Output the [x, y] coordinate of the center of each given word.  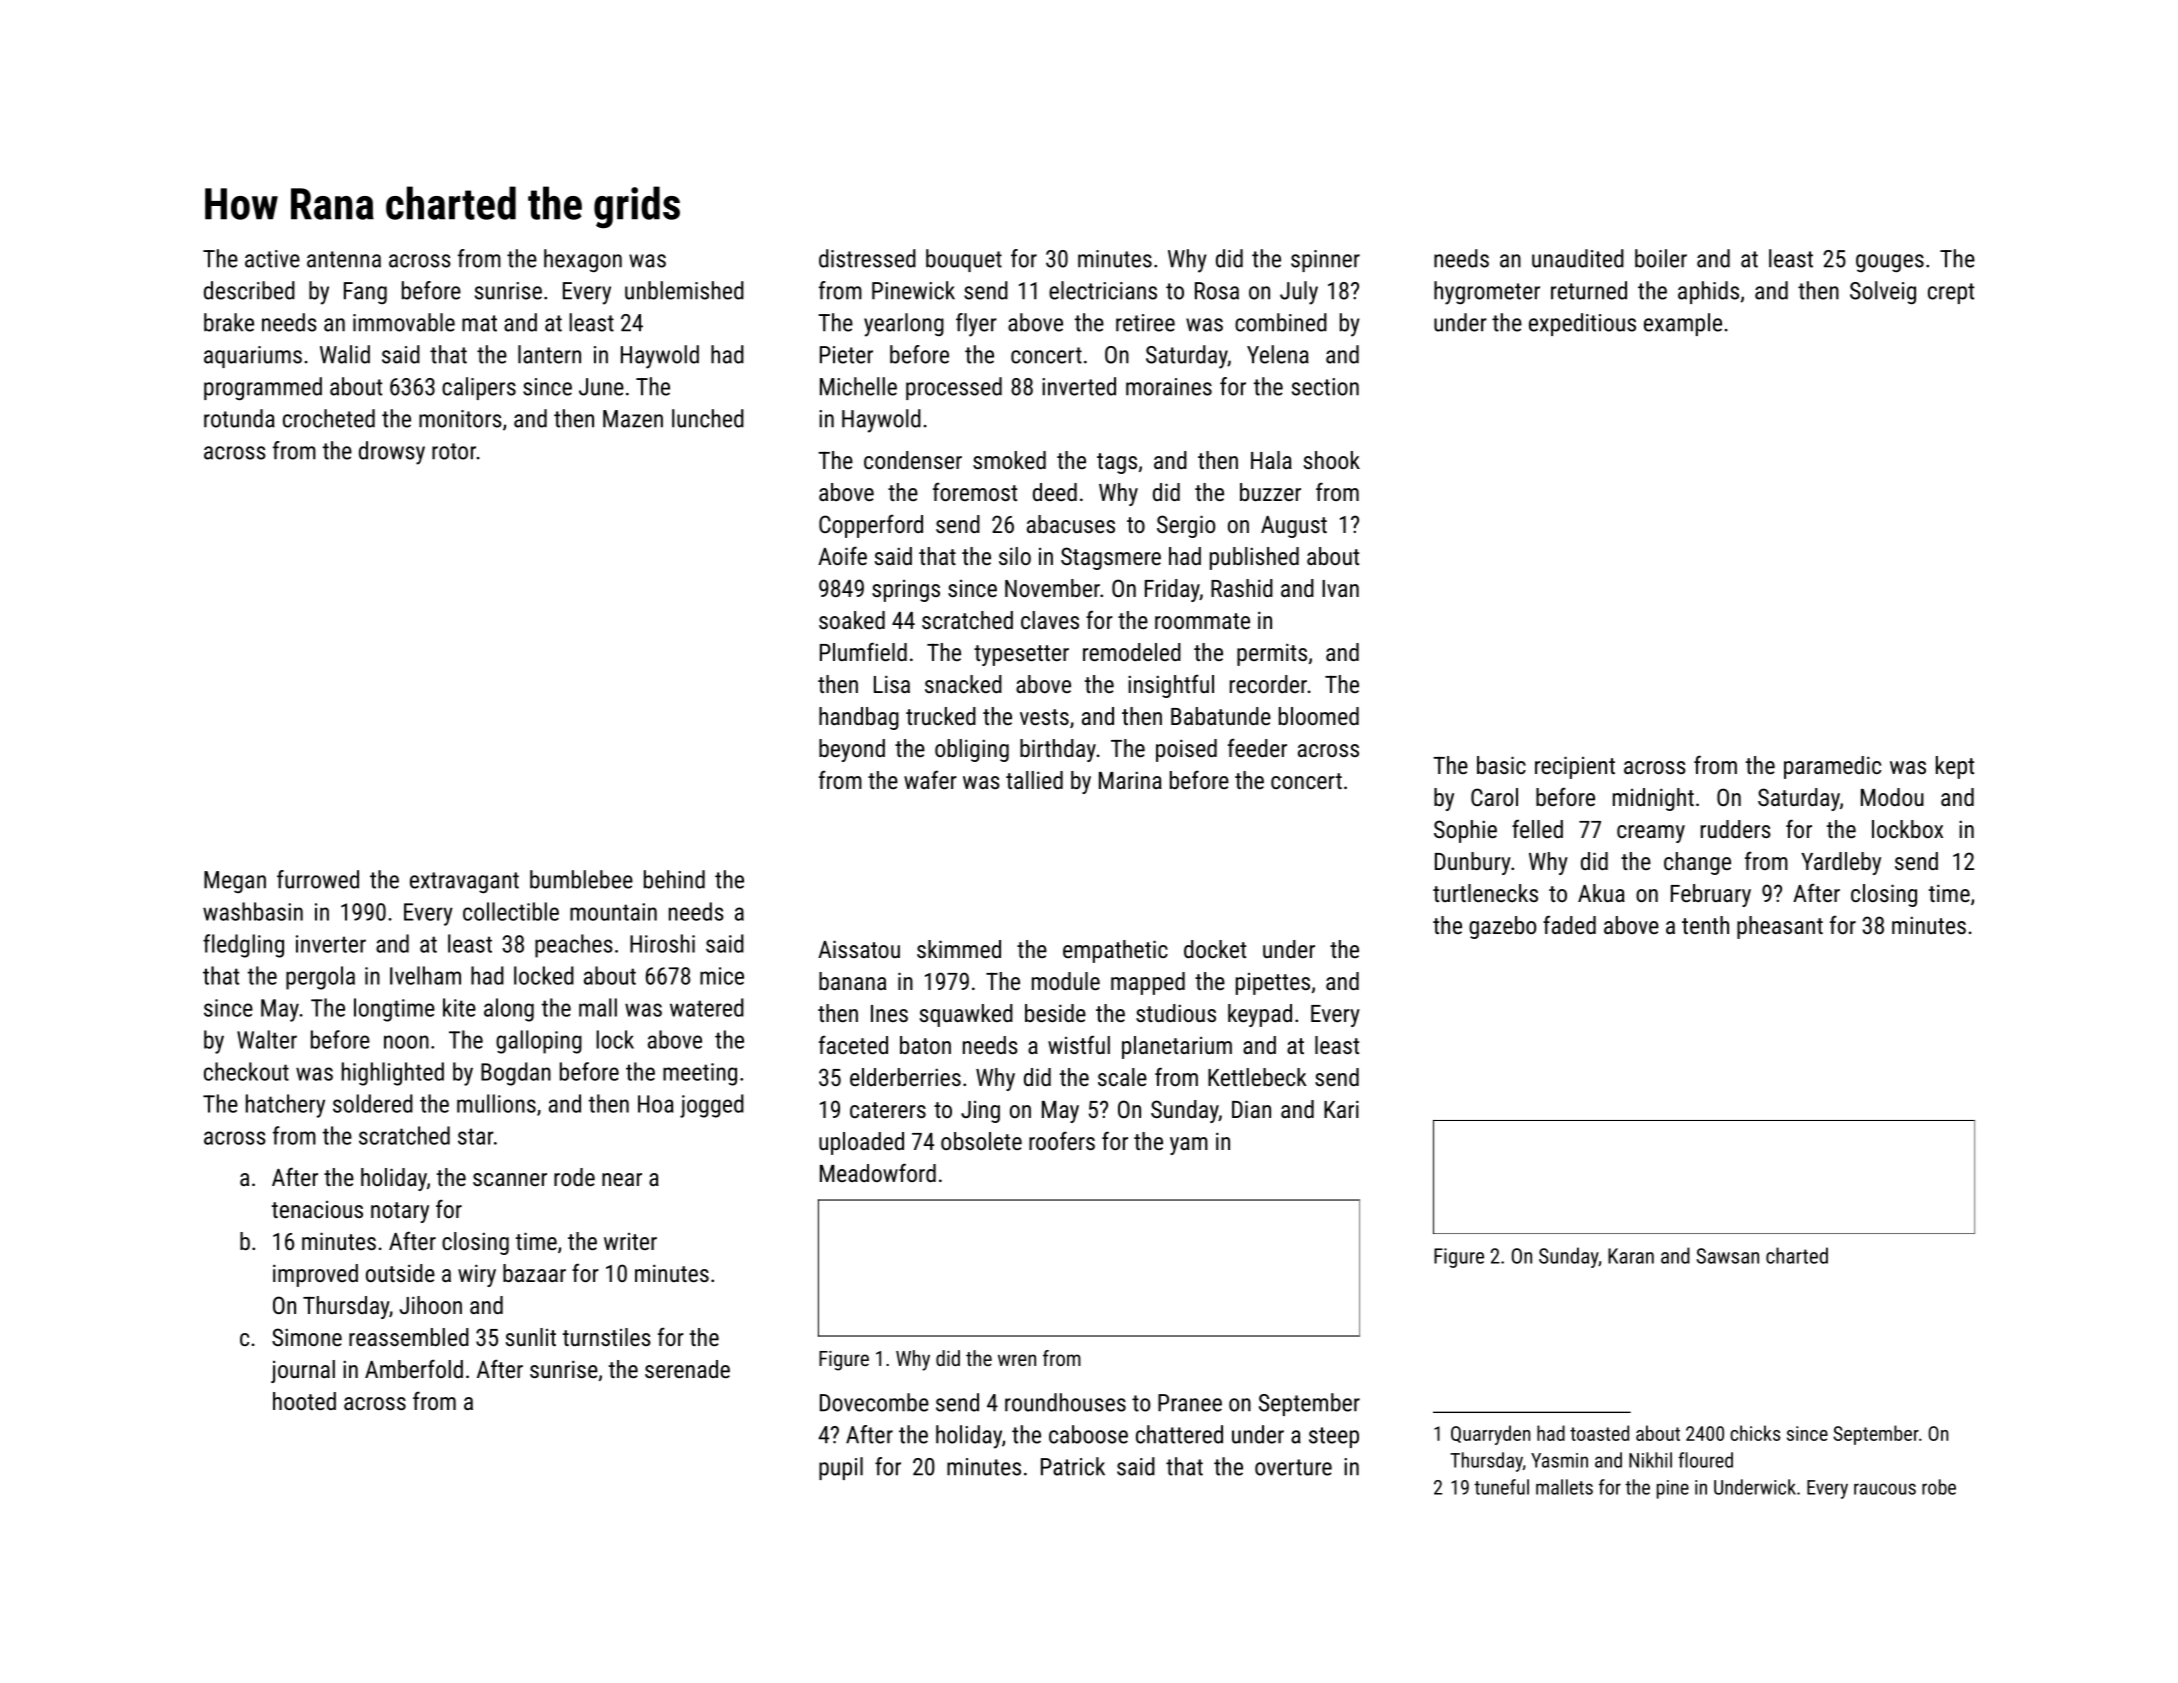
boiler [1661, 258]
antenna [344, 259]
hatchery [285, 1106]
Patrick [1073, 1466]
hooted [304, 1401]
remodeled [1132, 652]
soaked [852, 620]
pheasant [1780, 927]
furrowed [318, 879]
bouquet [964, 260]
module [1066, 981]
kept [1955, 767]
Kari [1341, 1109]
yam [1189, 1146]
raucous [1885, 1489]
